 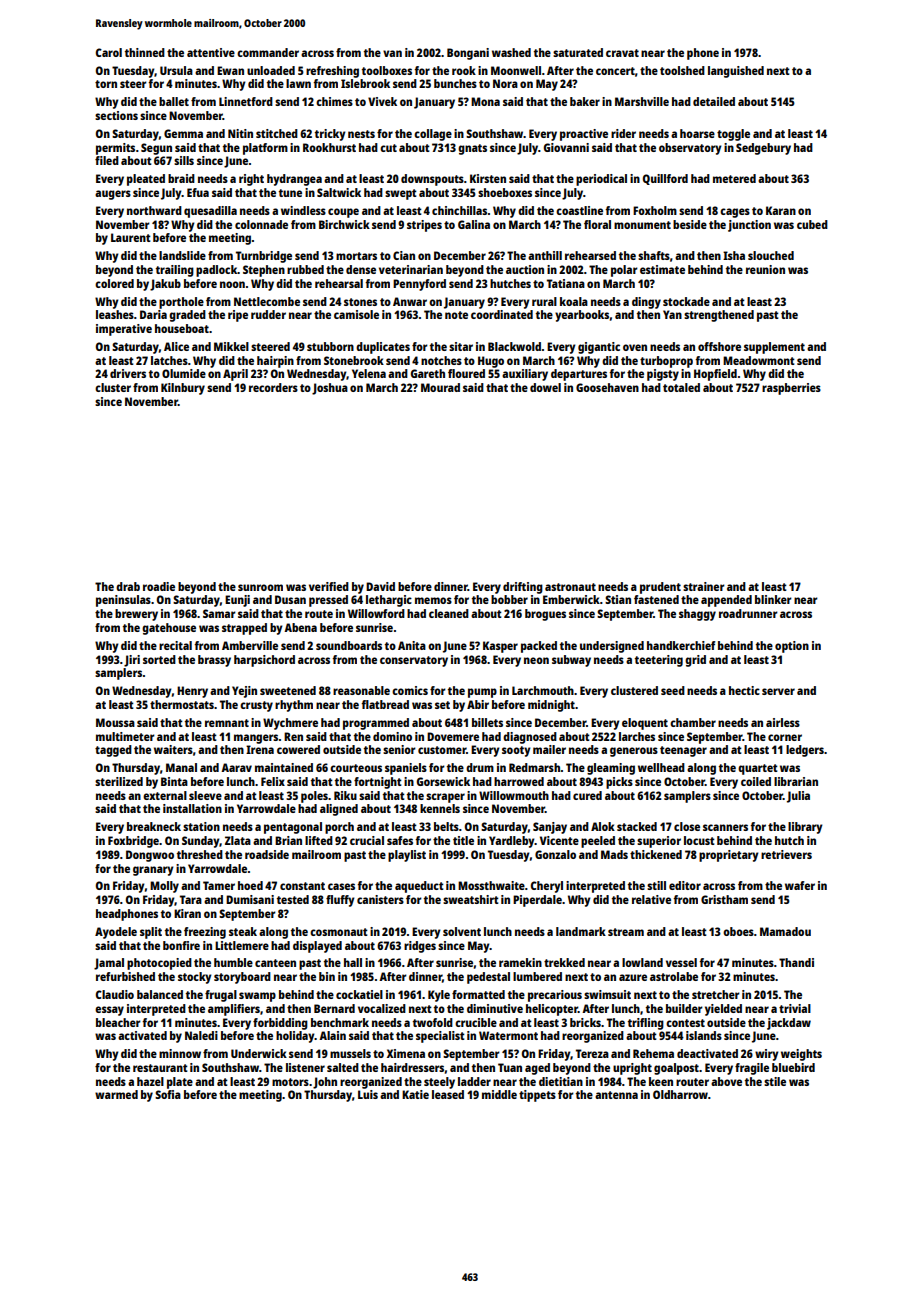 I want to click on Willowford, so click(x=376, y=613).
